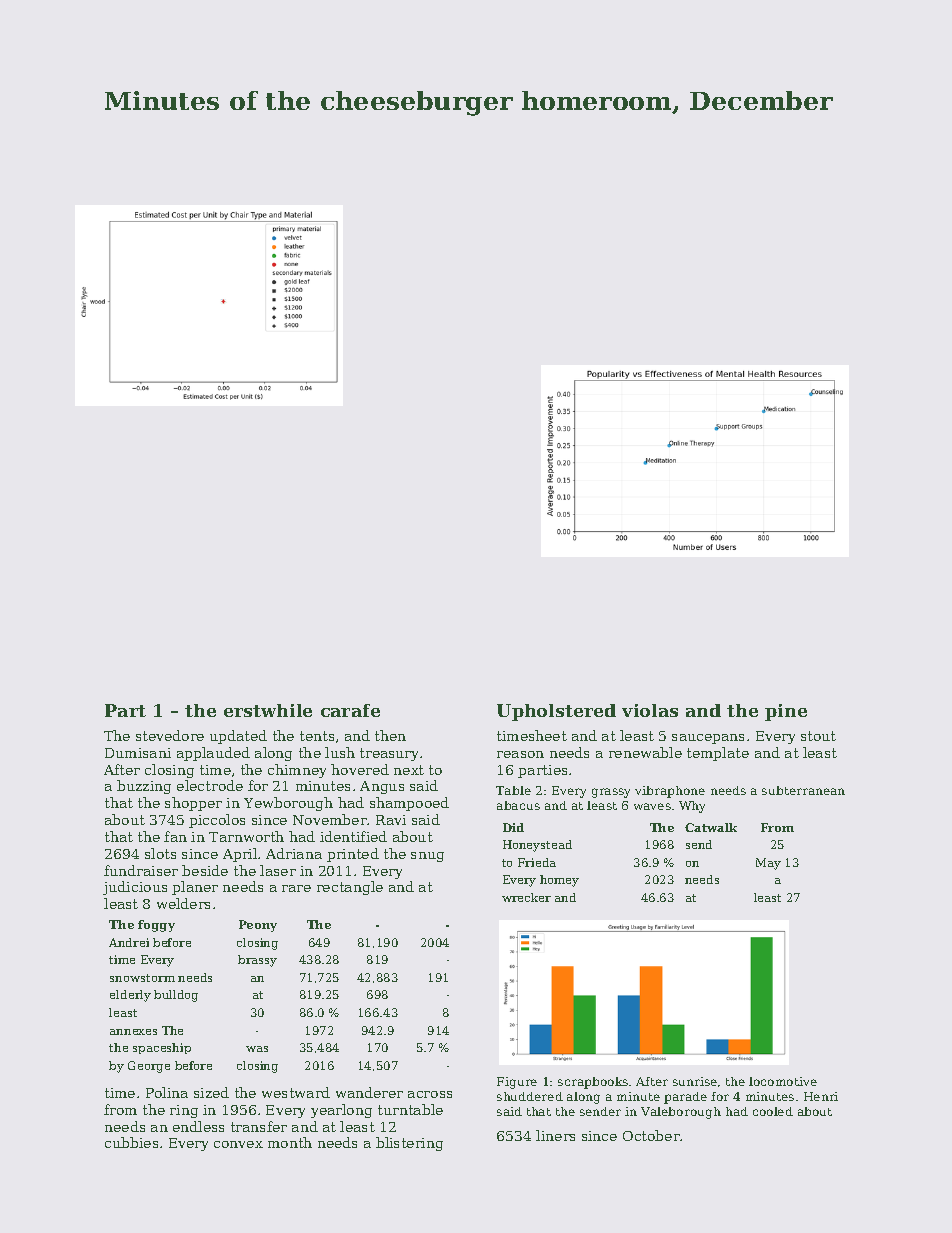  Describe the element at coordinates (170, 735) in the screenshot. I see `stevedore` at that location.
